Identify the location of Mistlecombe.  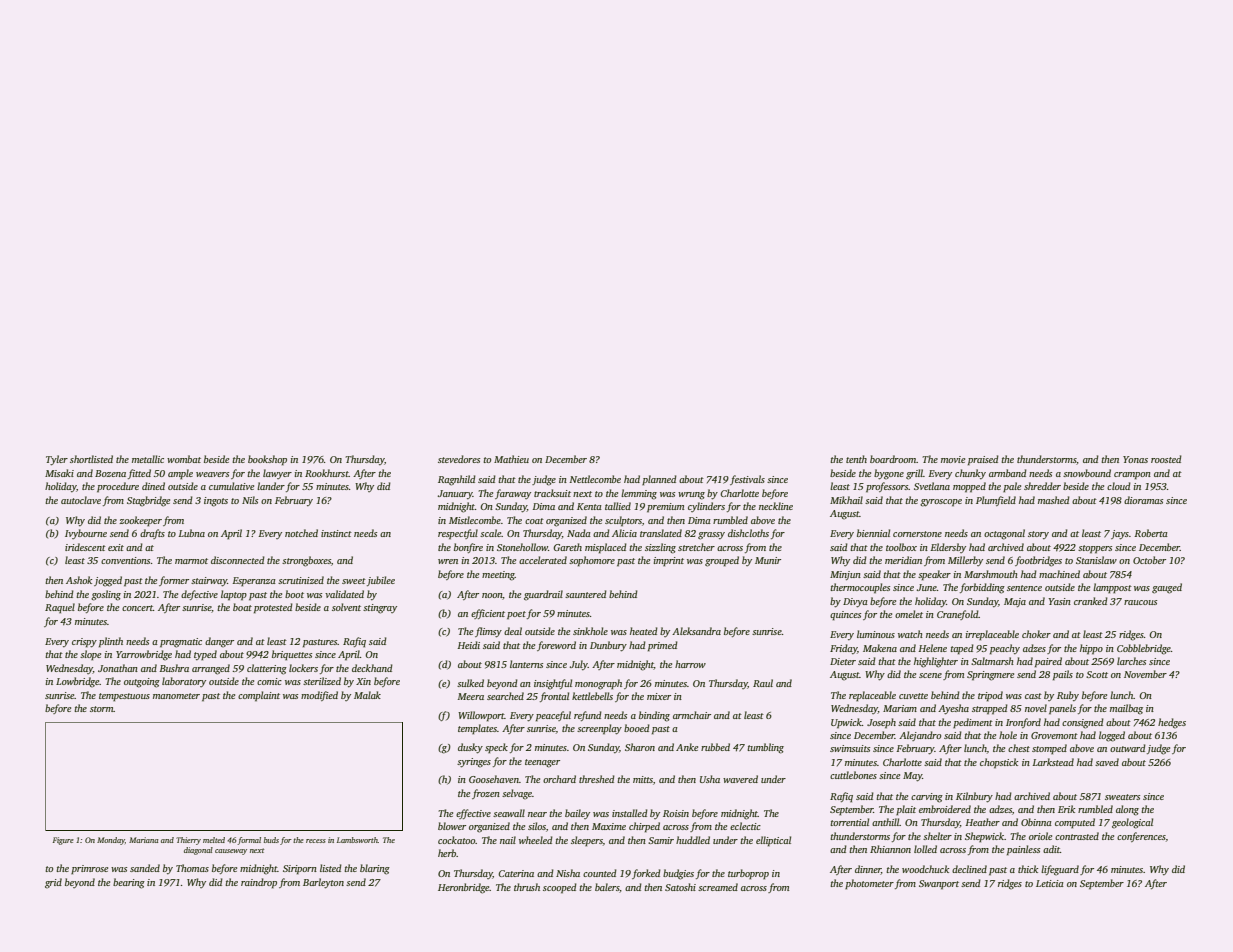
(475, 520).
